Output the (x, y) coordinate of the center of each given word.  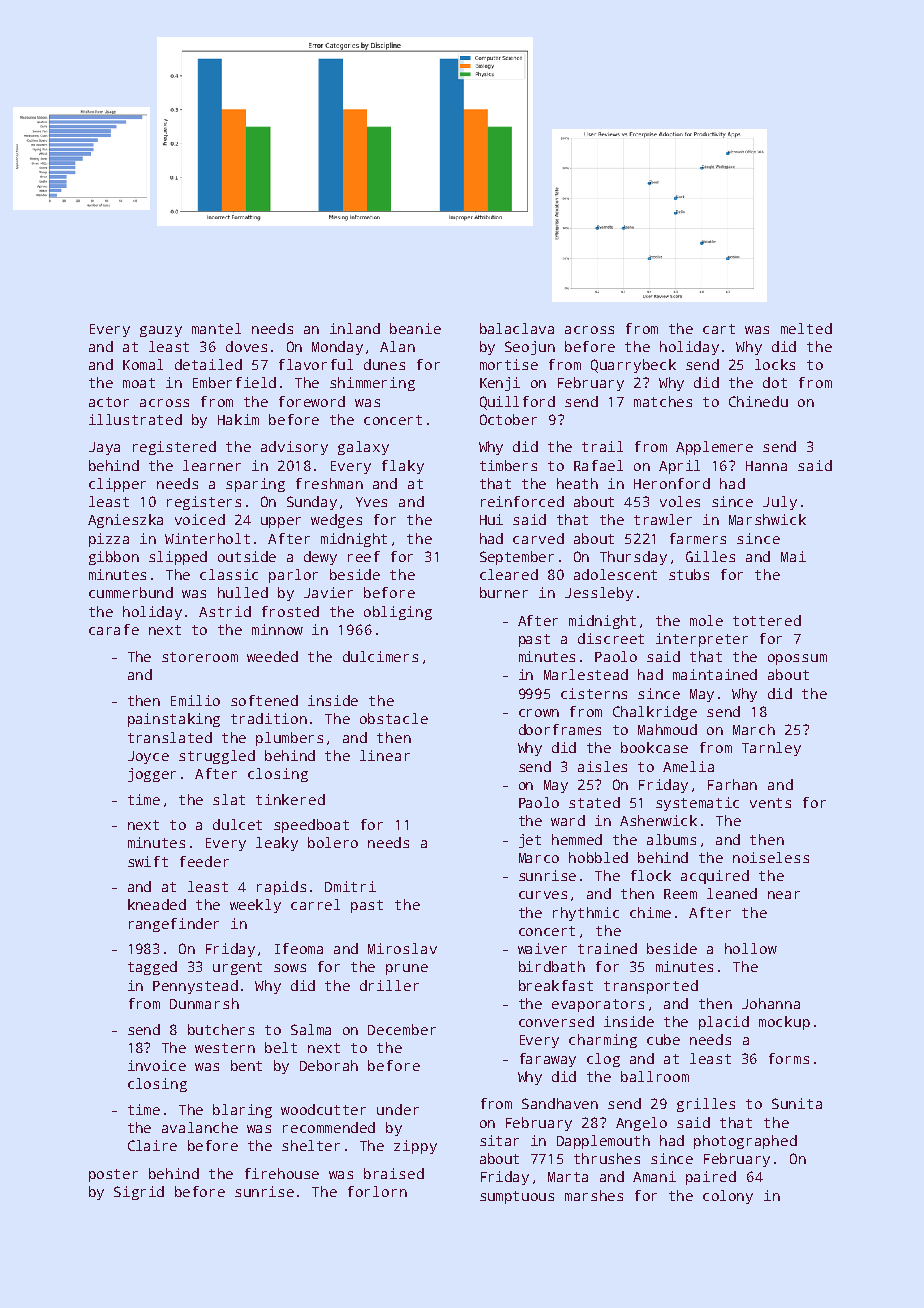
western (225, 1048)
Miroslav (402, 948)
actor (109, 402)
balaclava (517, 328)
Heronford (672, 483)
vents (770, 803)
